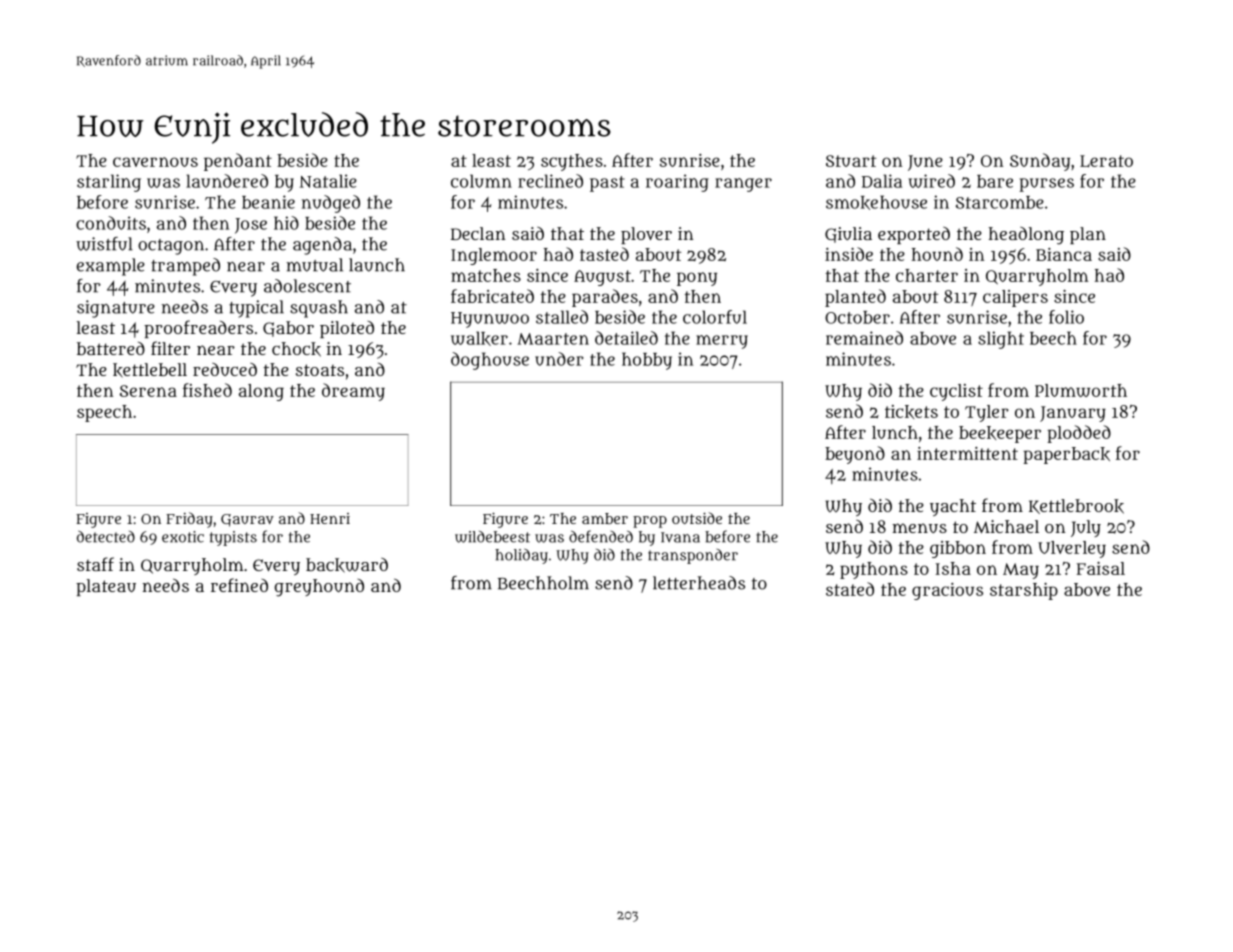  Describe the element at coordinates (1000, 202) in the document. I see `Starcombe` at that location.
